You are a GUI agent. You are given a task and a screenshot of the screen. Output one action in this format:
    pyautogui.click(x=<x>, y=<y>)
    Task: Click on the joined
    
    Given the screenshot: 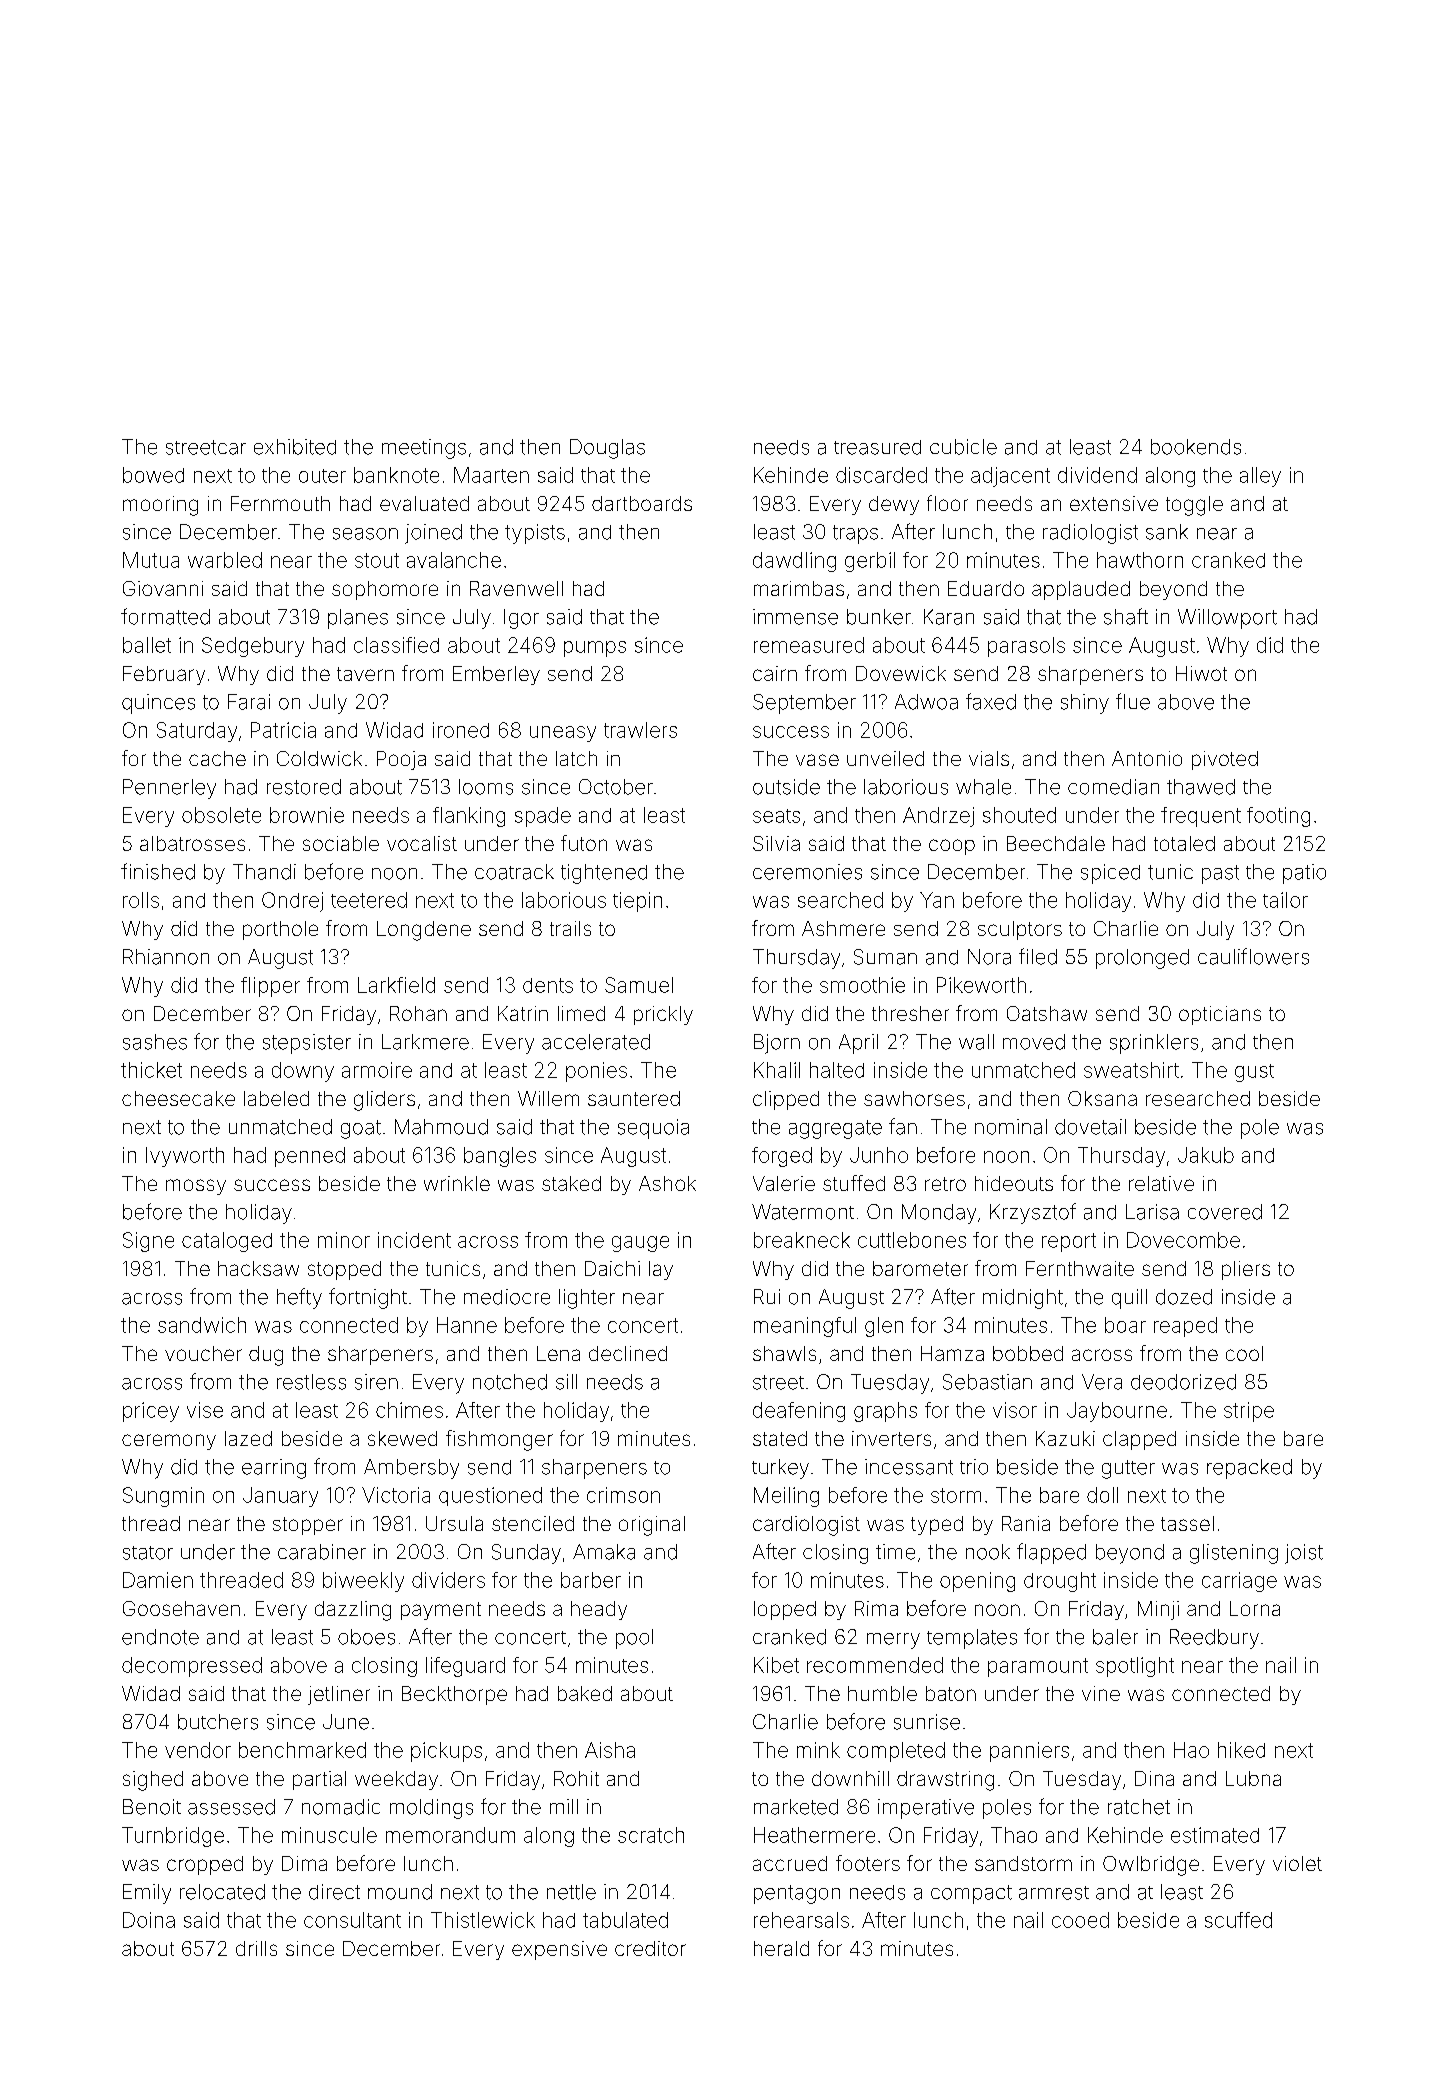 What is the action you would take?
    pyautogui.click(x=433, y=534)
